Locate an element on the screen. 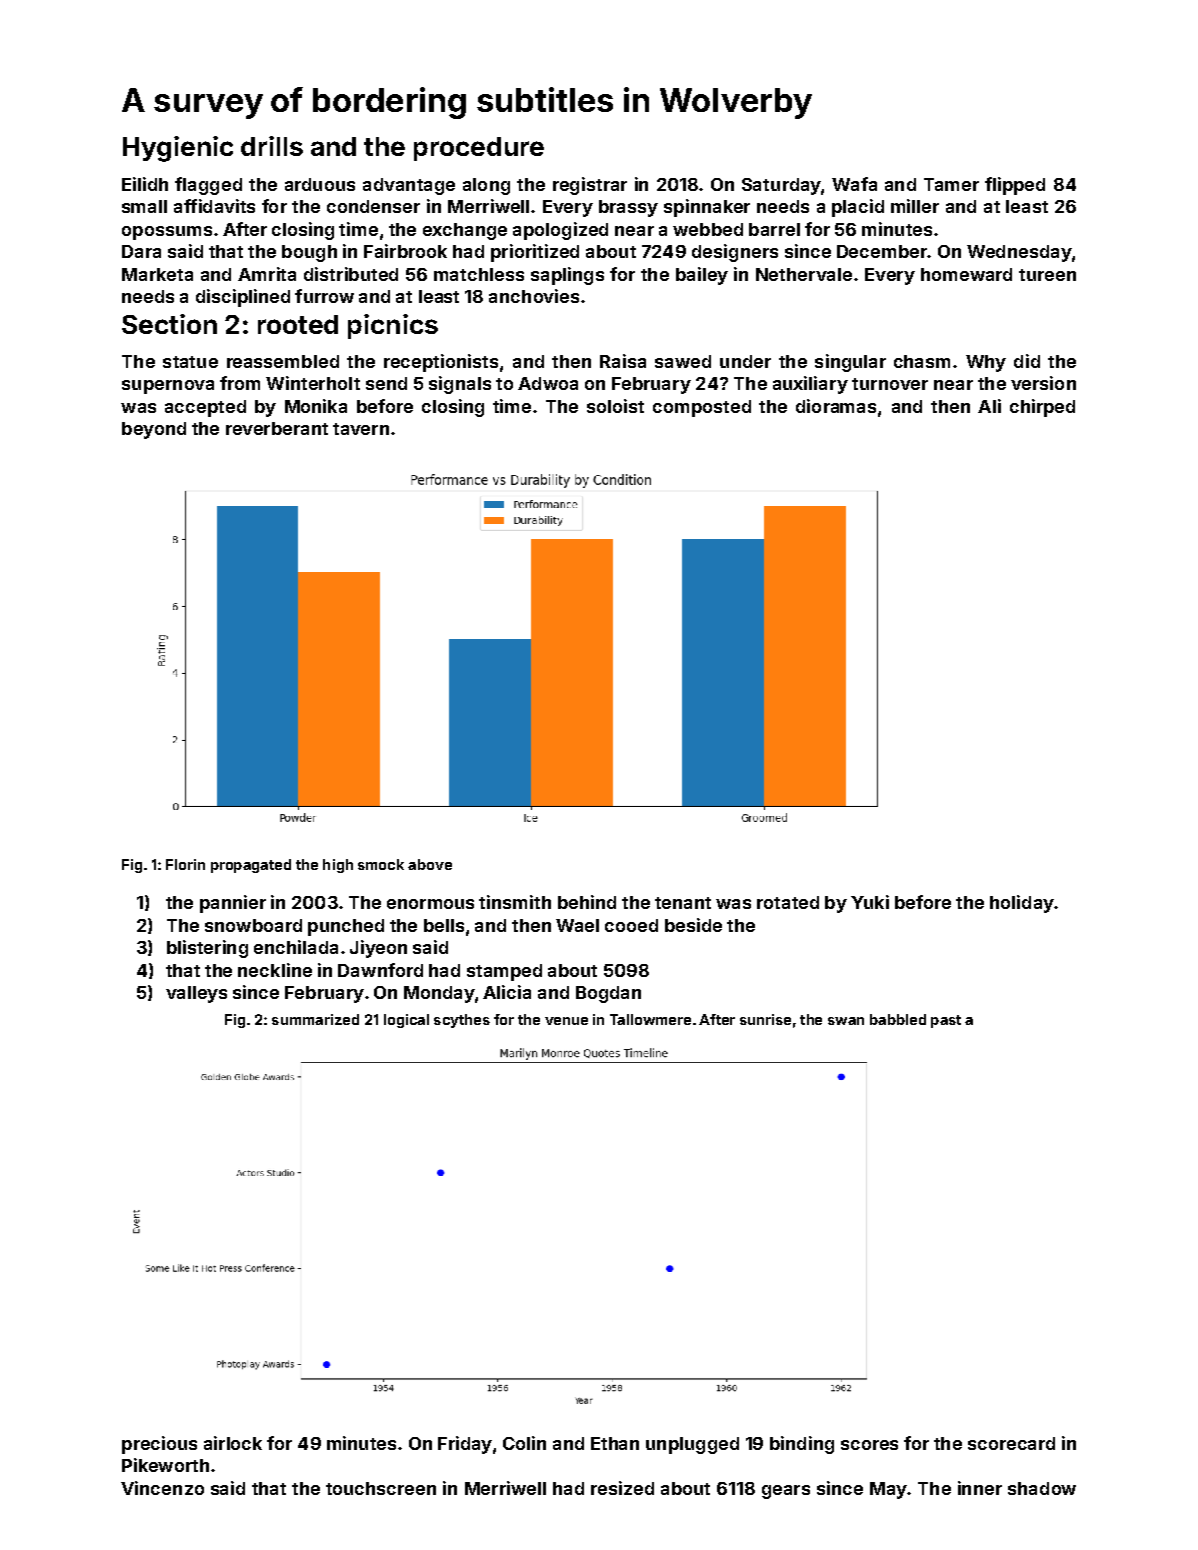  flipped is located at coordinates (1015, 186).
